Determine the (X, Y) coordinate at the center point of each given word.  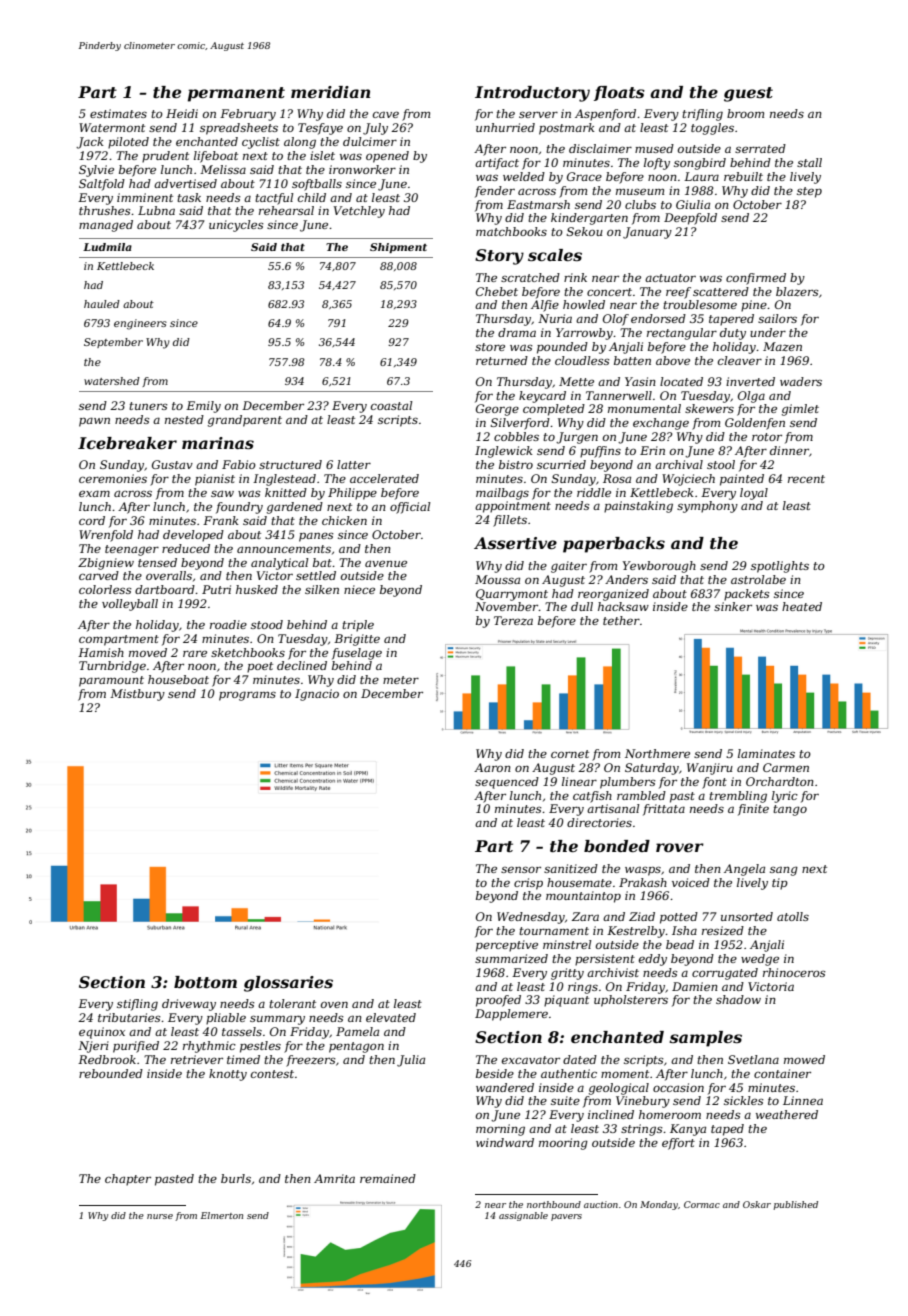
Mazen (782, 346)
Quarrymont (512, 595)
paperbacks (614, 545)
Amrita (334, 1178)
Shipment (398, 248)
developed (193, 536)
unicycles (236, 226)
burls (236, 1178)
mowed (804, 1059)
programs (247, 696)
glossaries (288, 984)
